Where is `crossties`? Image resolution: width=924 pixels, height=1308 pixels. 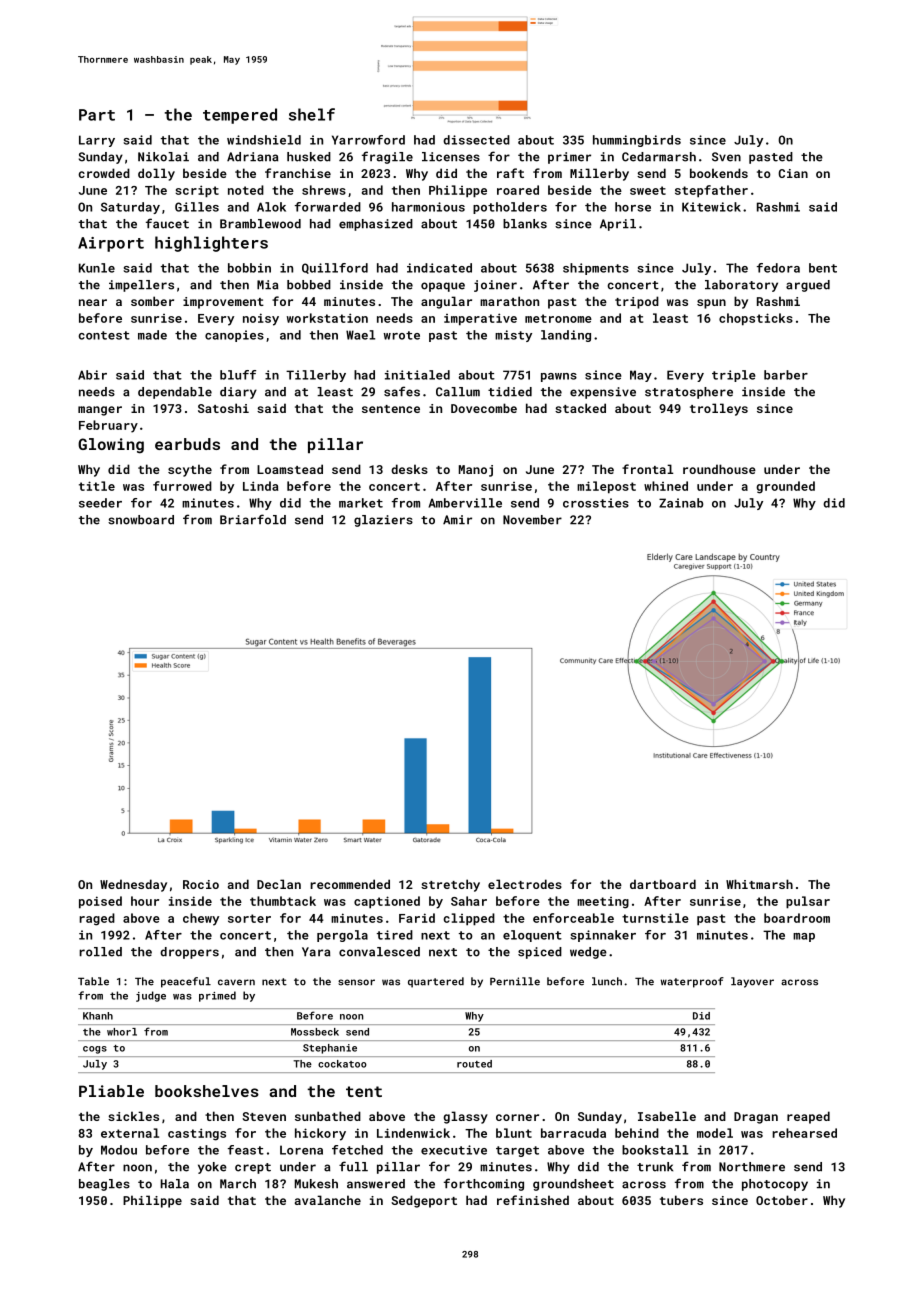 crossties is located at coordinates (596, 503).
